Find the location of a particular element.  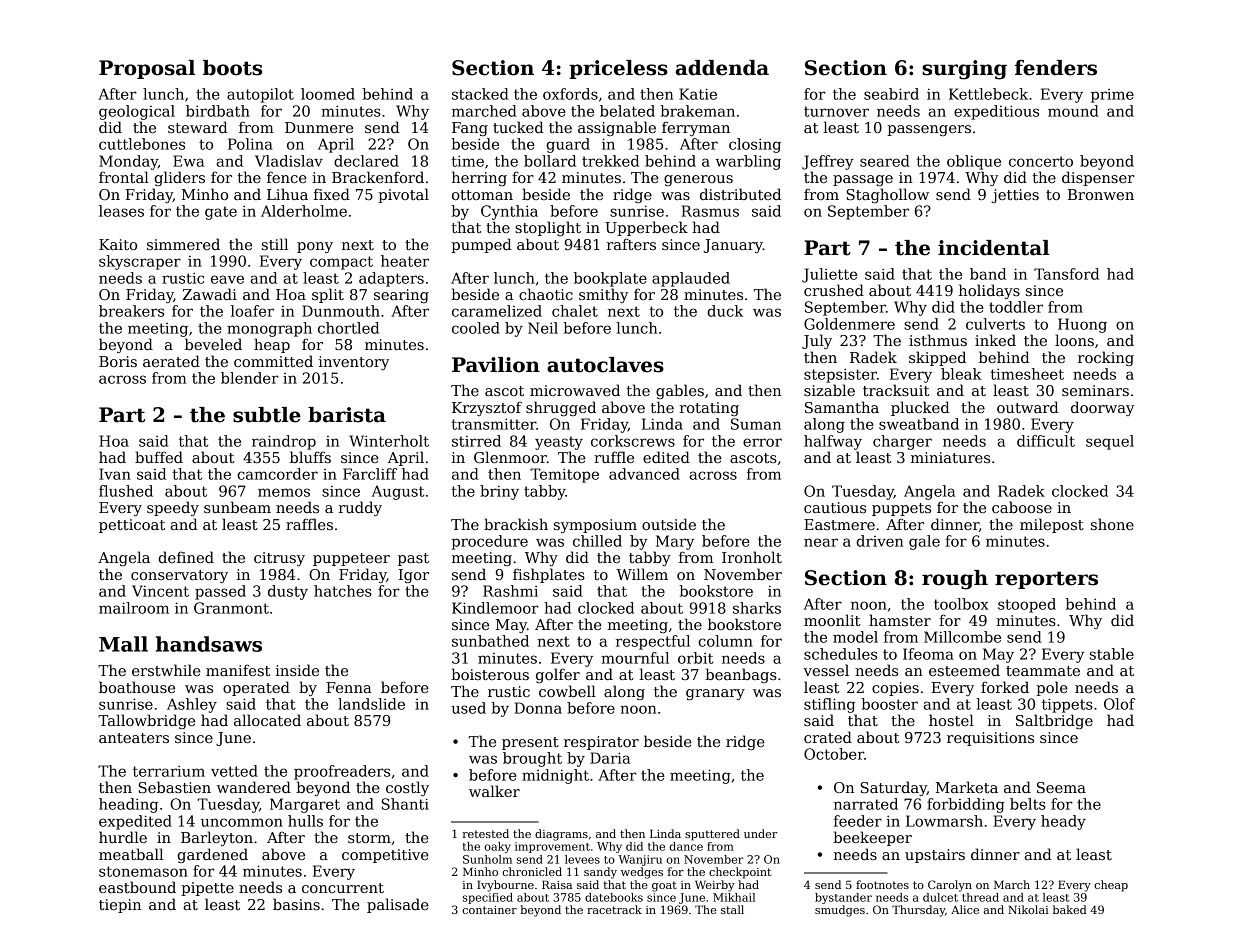

advanced is located at coordinates (644, 474).
